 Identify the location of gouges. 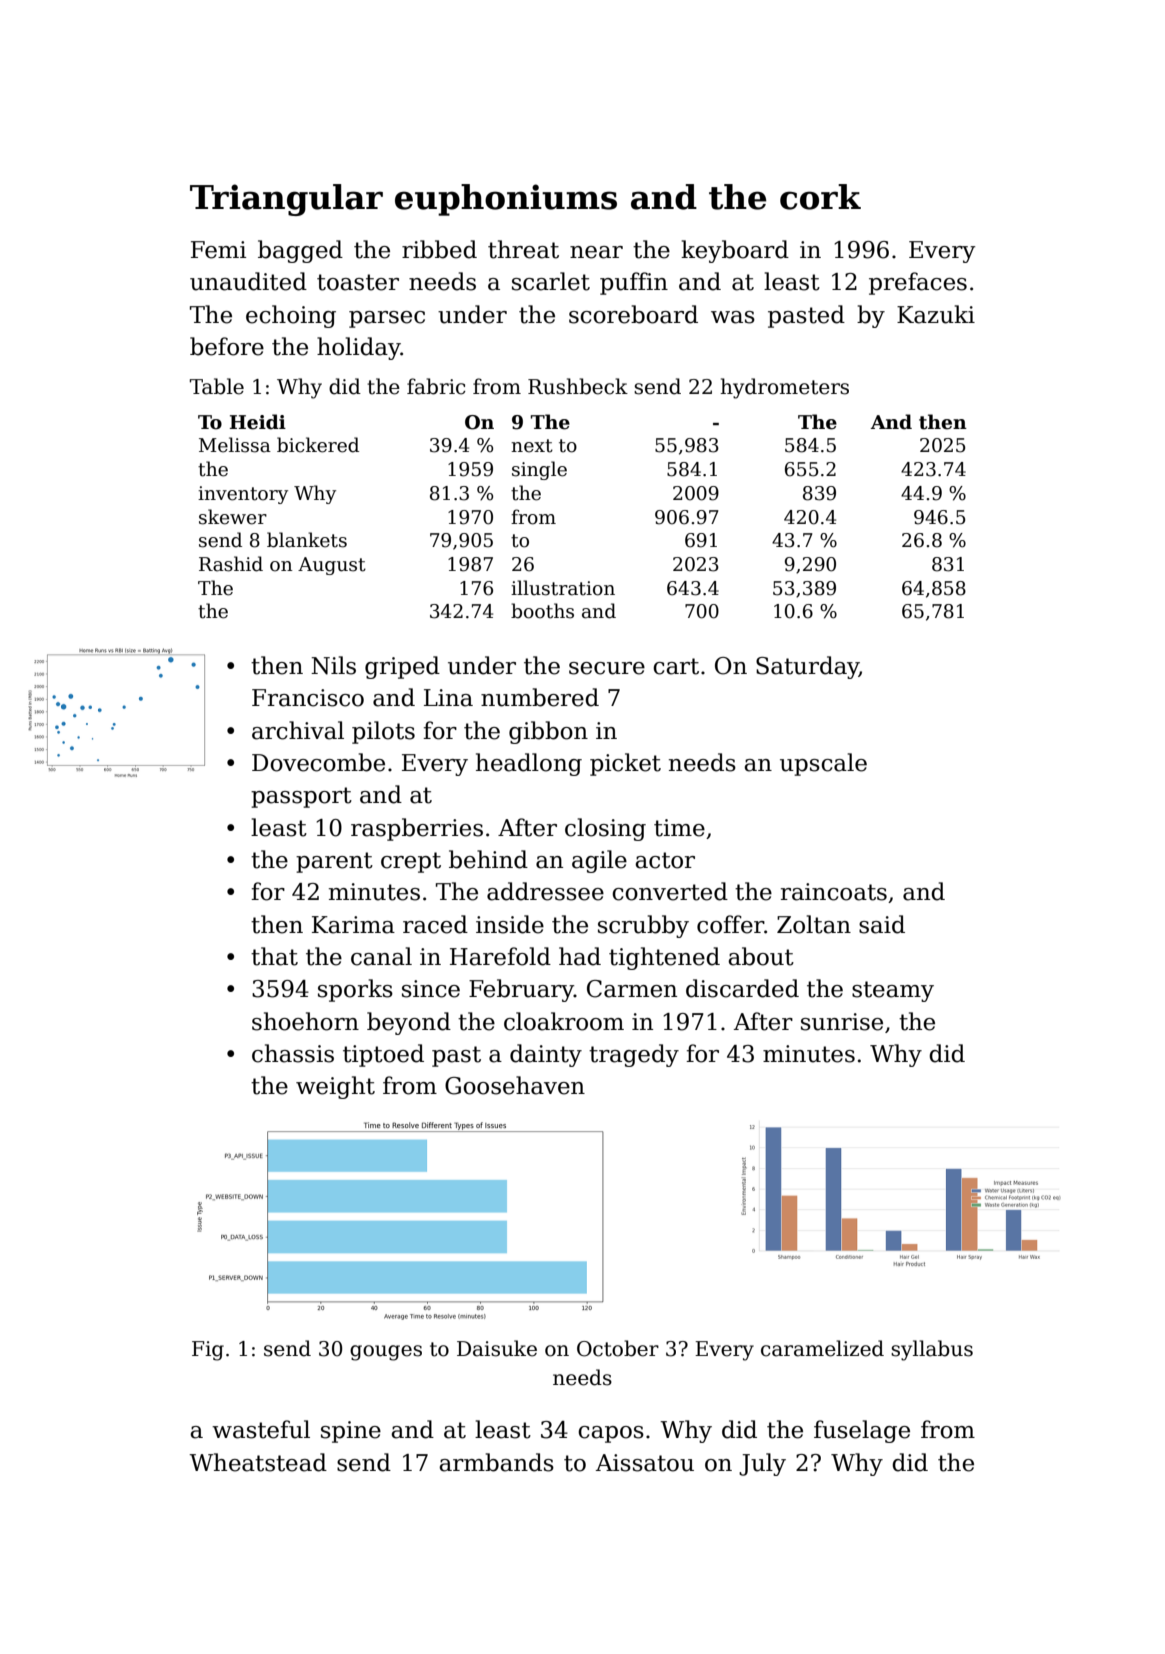
(386, 1353).
